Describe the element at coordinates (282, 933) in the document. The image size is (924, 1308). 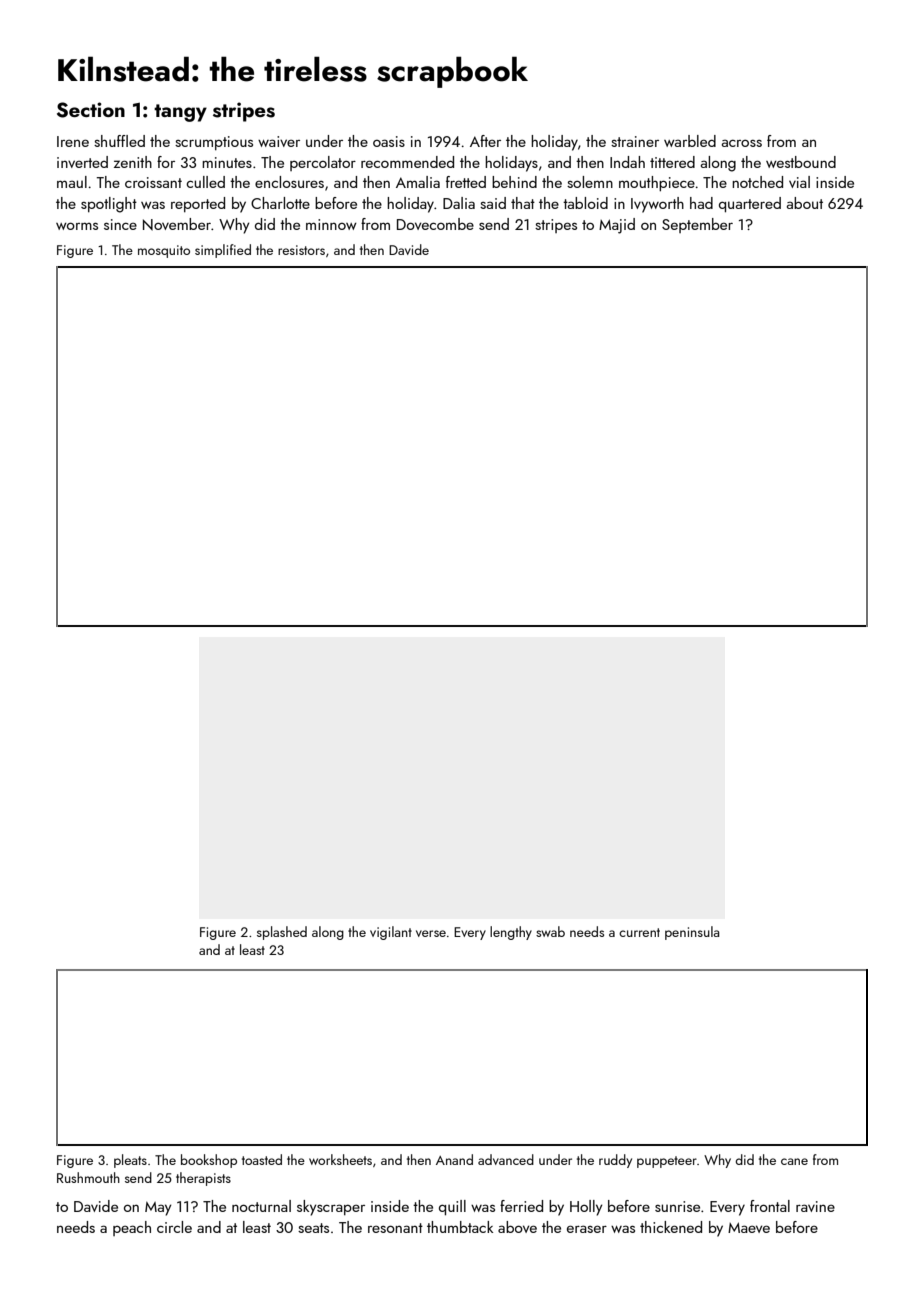
I see `splashed` at that location.
